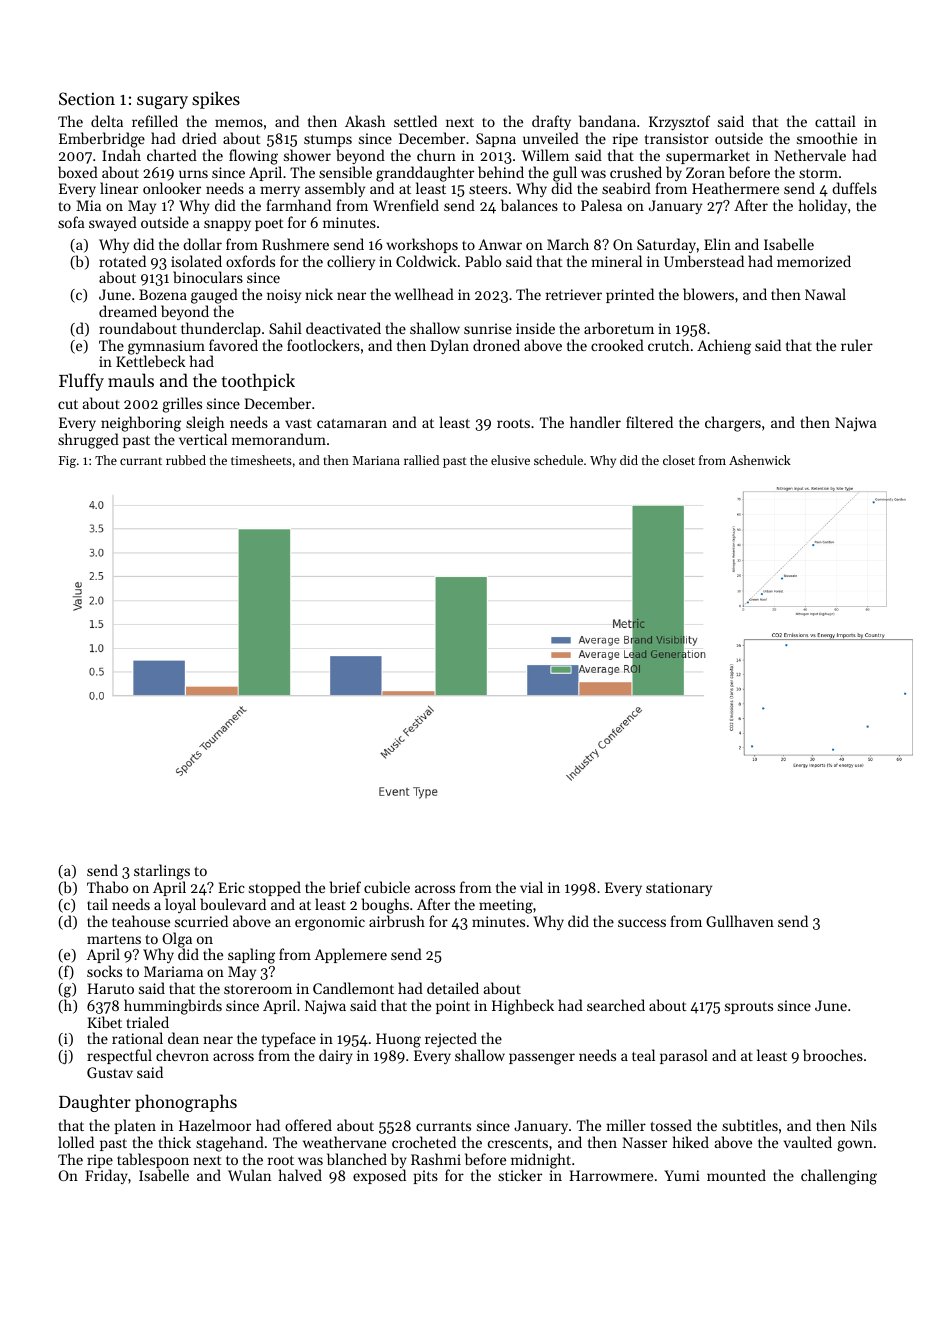 Image resolution: width=935 pixels, height=1328 pixels. What do you see at coordinates (336, 1056) in the image?
I see `dairy` at bounding box center [336, 1056].
